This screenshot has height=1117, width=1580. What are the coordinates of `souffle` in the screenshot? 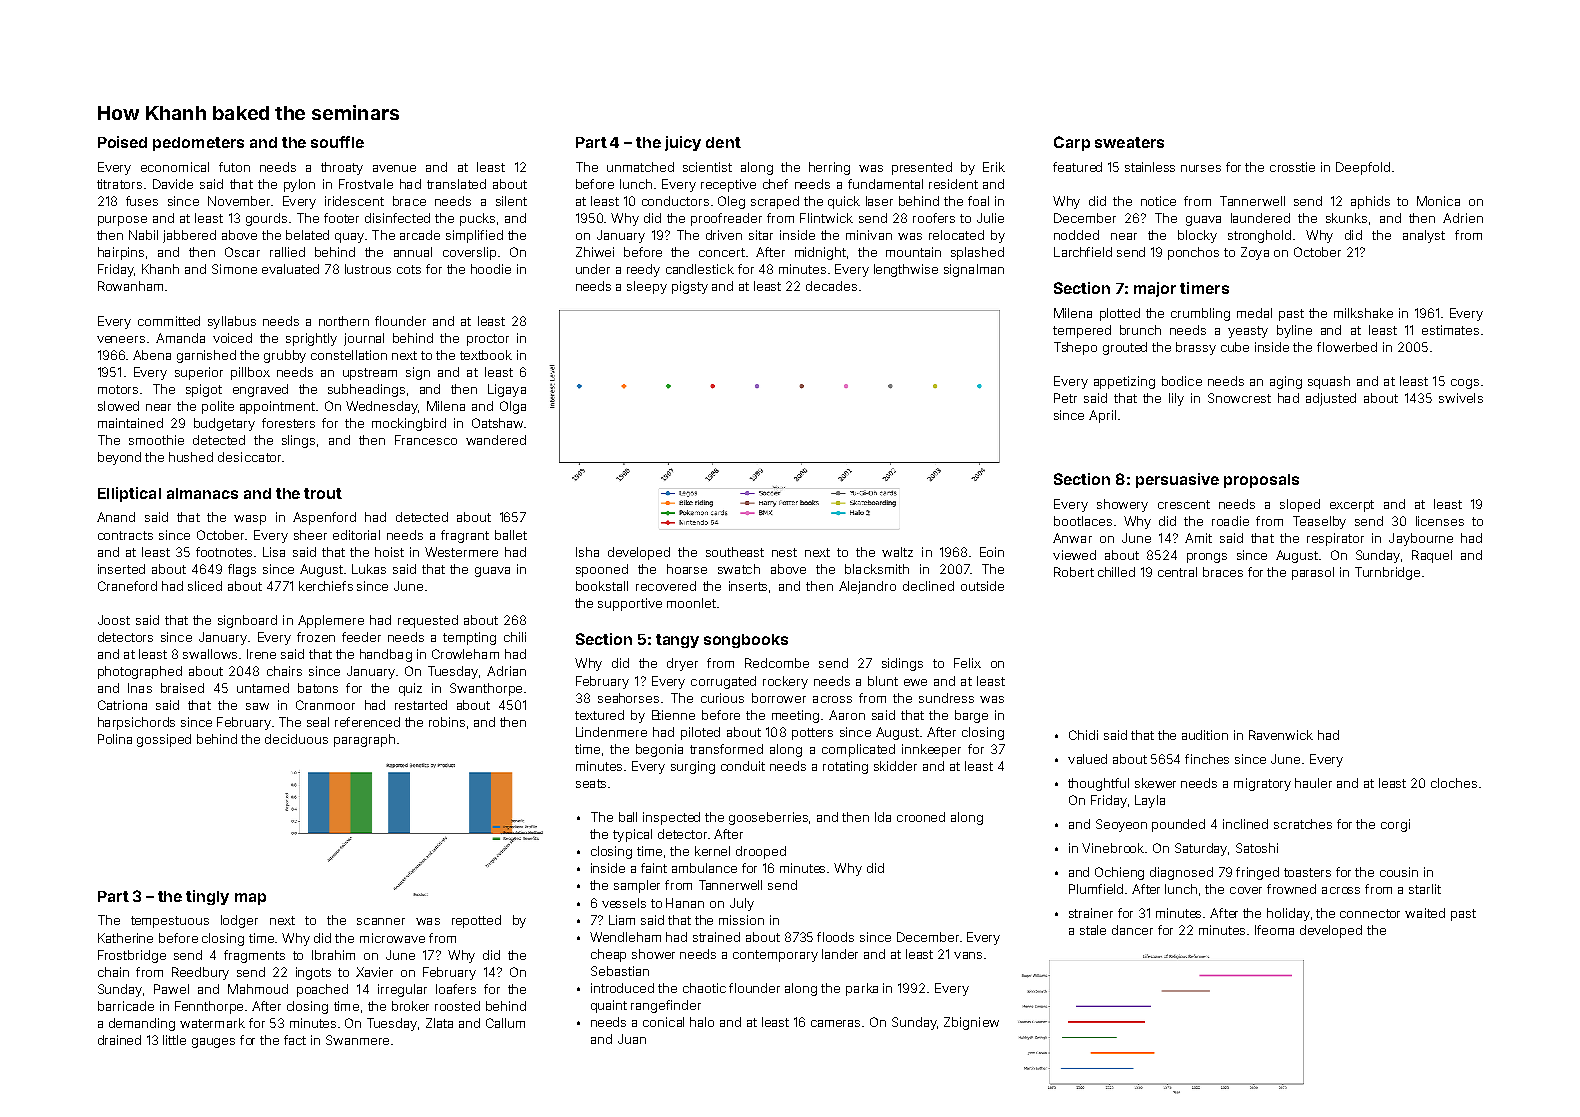 It's located at (337, 142).
